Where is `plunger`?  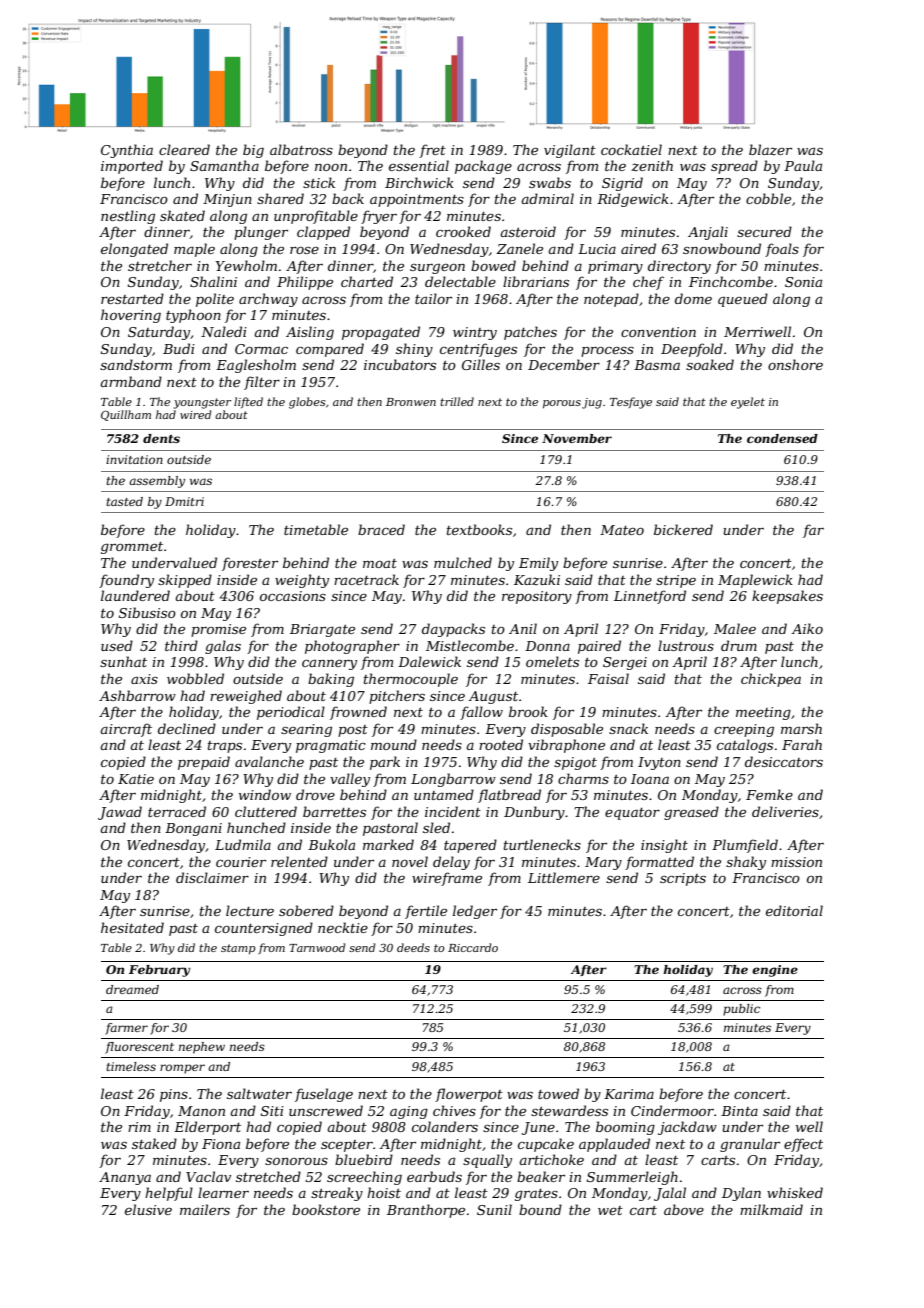 plunger is located at coordinates (261, 233).
